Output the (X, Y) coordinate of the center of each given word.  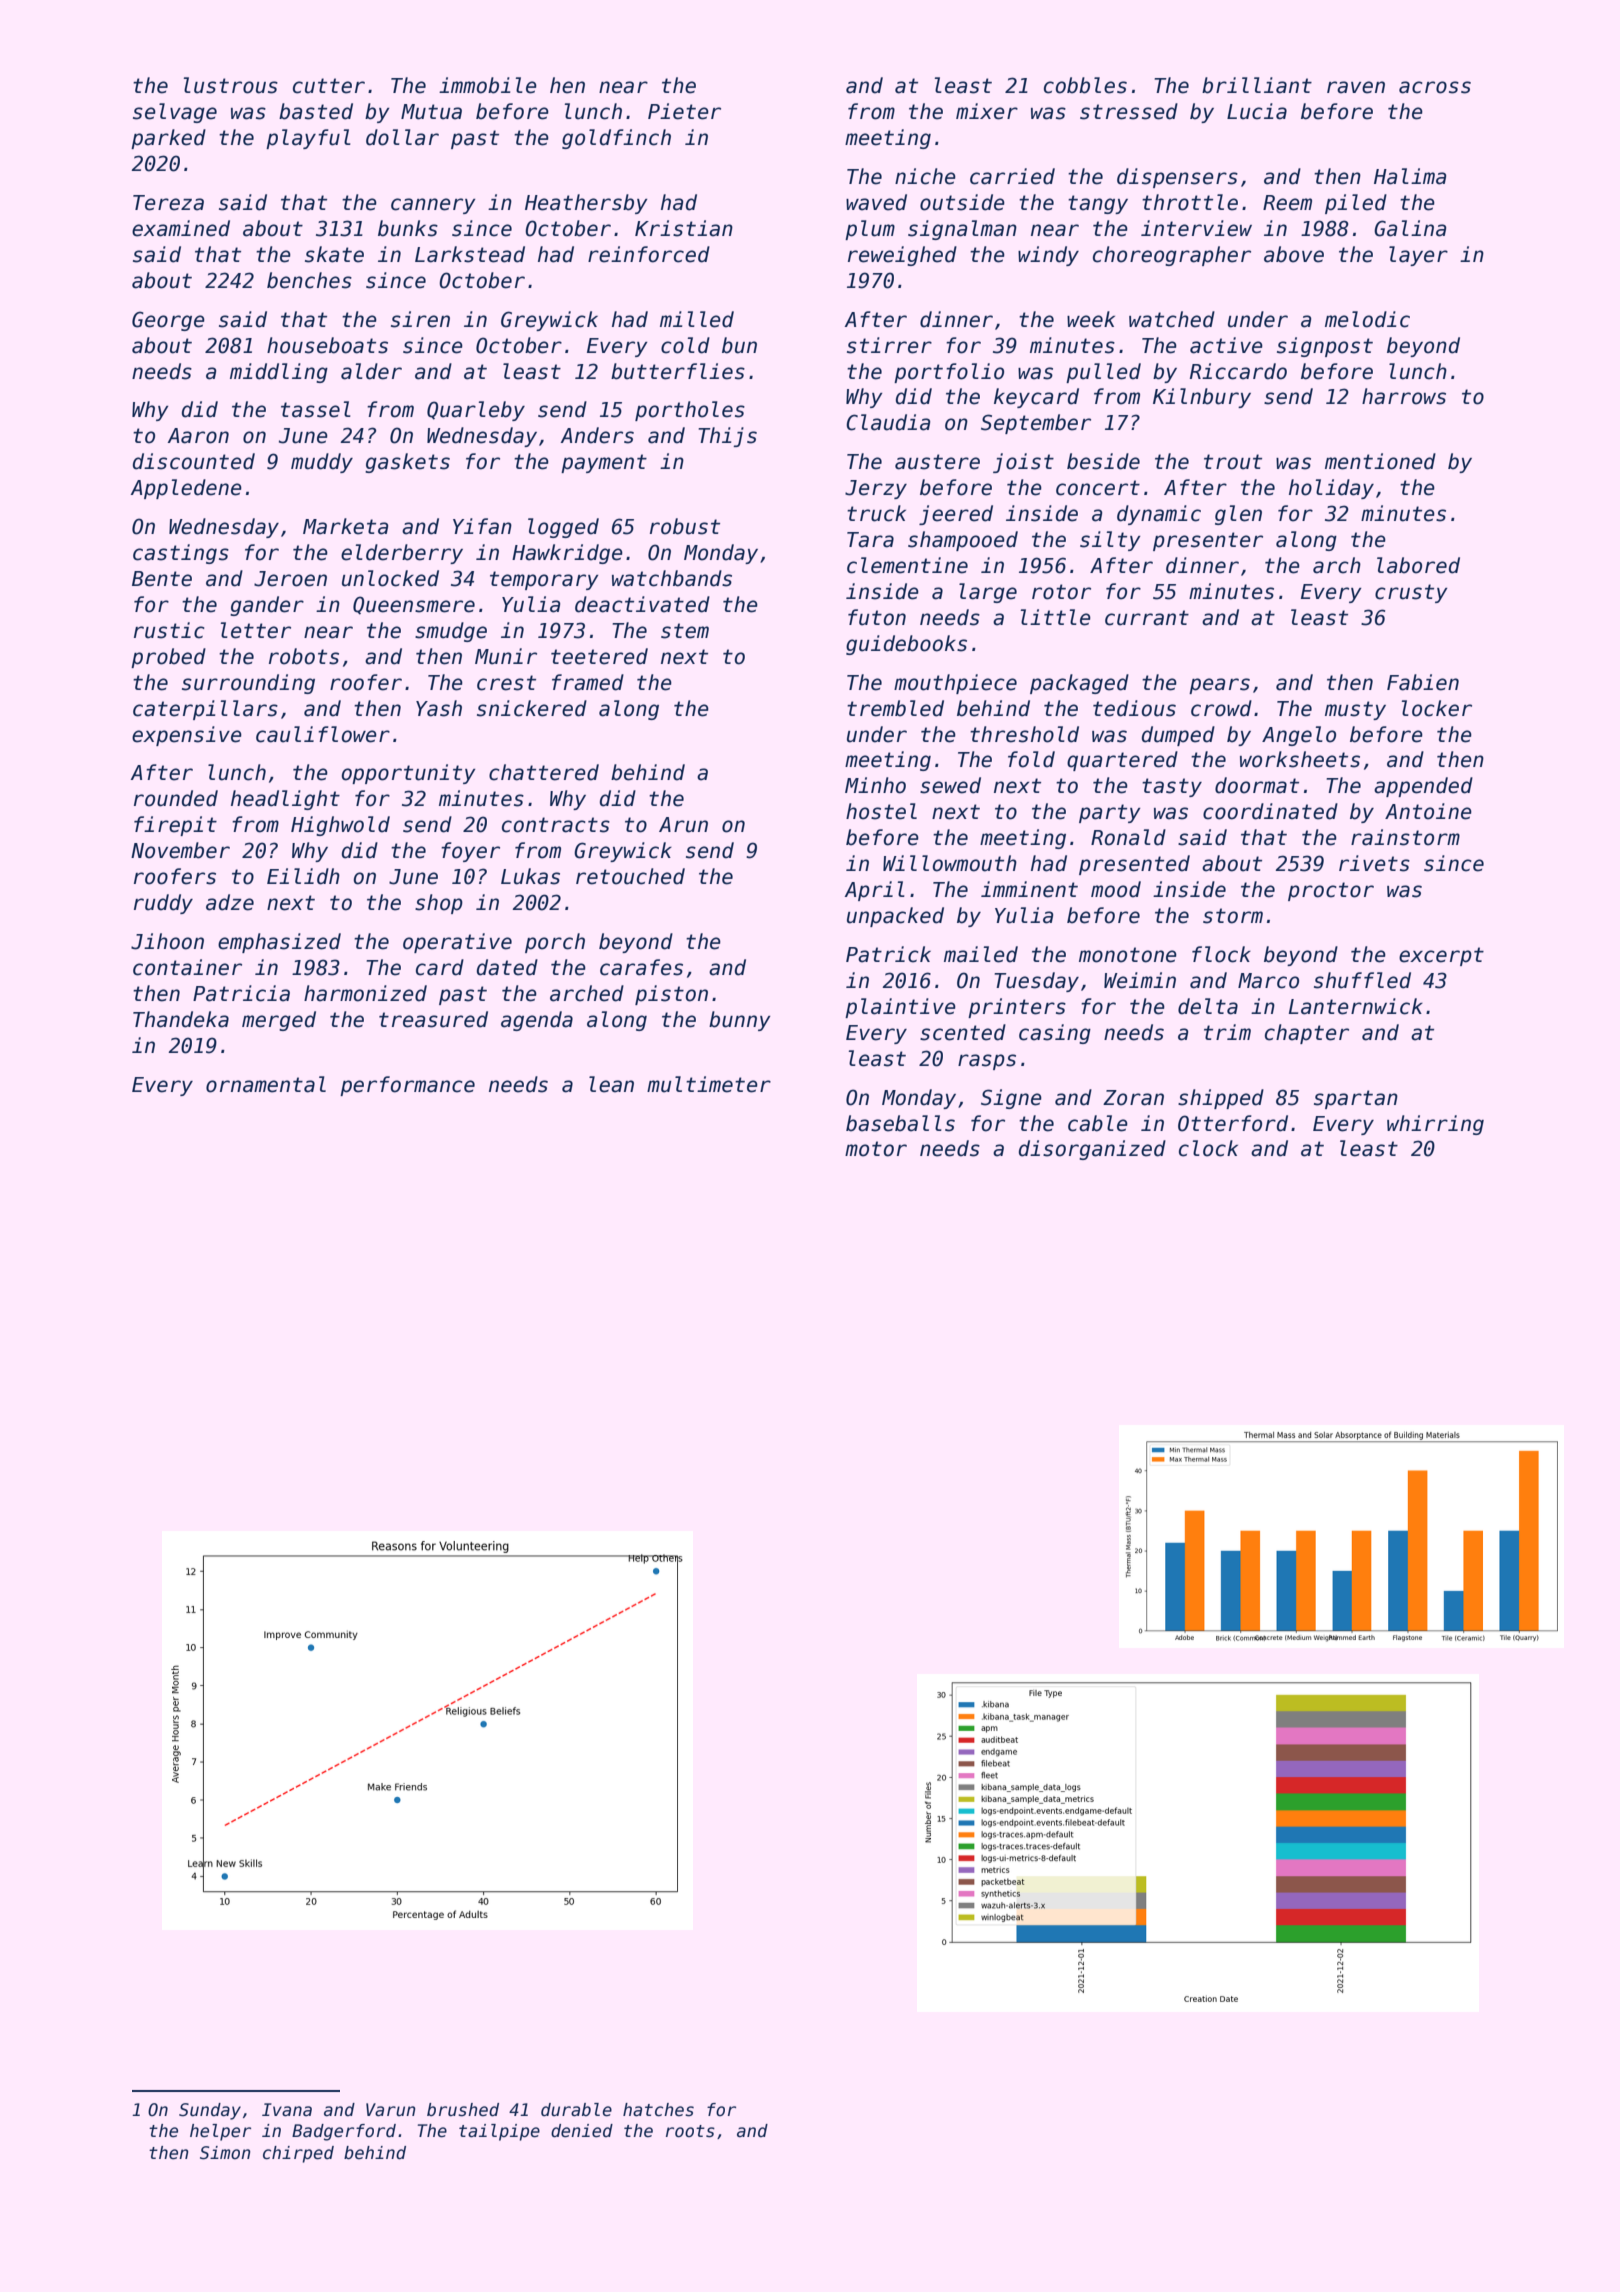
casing (1055, 1034)
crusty (1411, 593)
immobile (488, 85)
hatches (658, 2110)
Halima (1410, 176)
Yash (439, 708)
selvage (175, 113)
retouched (630, 876)
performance (407, 1086)
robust (685, 526)
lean (611, 1084)
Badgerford (344, 2132)
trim (1227, 1032)
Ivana (287, 2110)
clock (1208, 1148)
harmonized (365, 993)
